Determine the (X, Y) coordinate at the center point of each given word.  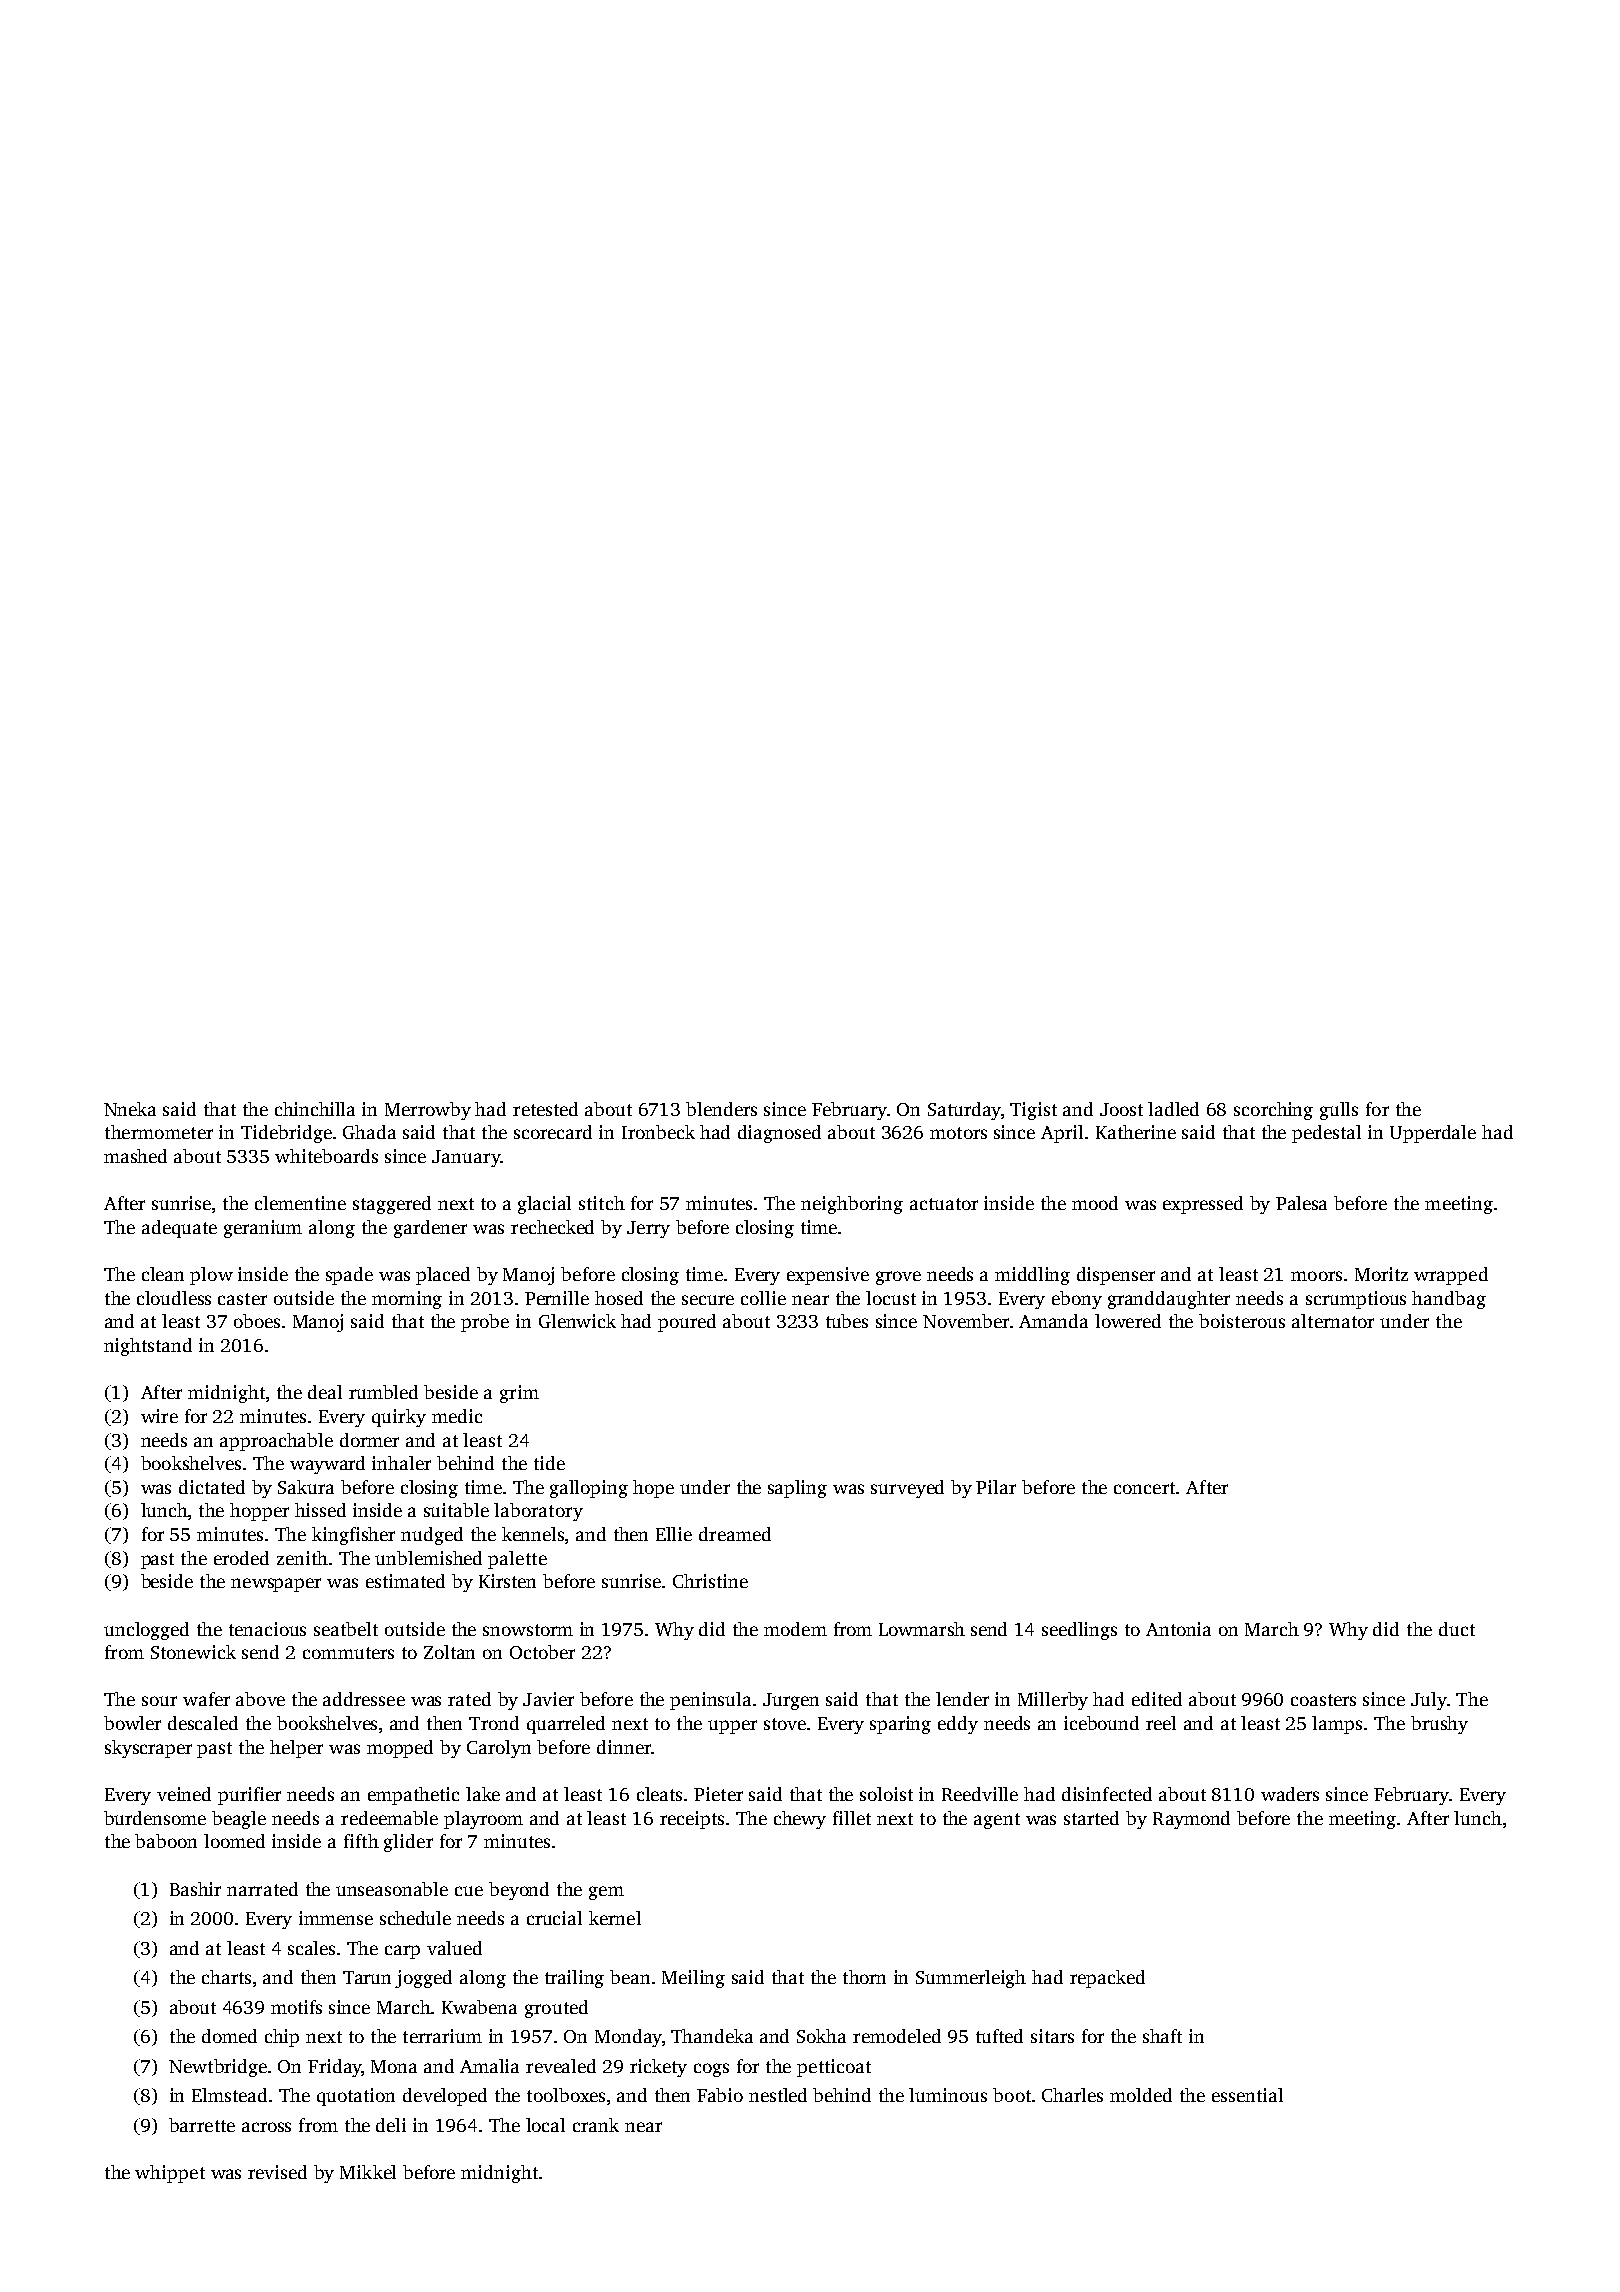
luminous (948, 2095)
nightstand (148, 1347)
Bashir (195, 1889)
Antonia (1178, 1629)
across (266, 2127)
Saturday (964, 1111)
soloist (886, 1794)
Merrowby (428, 1111)
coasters (1323, 1700)
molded (1141, 2095)
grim (519, 1394)
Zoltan (449, 1652)
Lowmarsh (922, 1629)
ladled (1173, 1109)
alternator (1333, 1321)
